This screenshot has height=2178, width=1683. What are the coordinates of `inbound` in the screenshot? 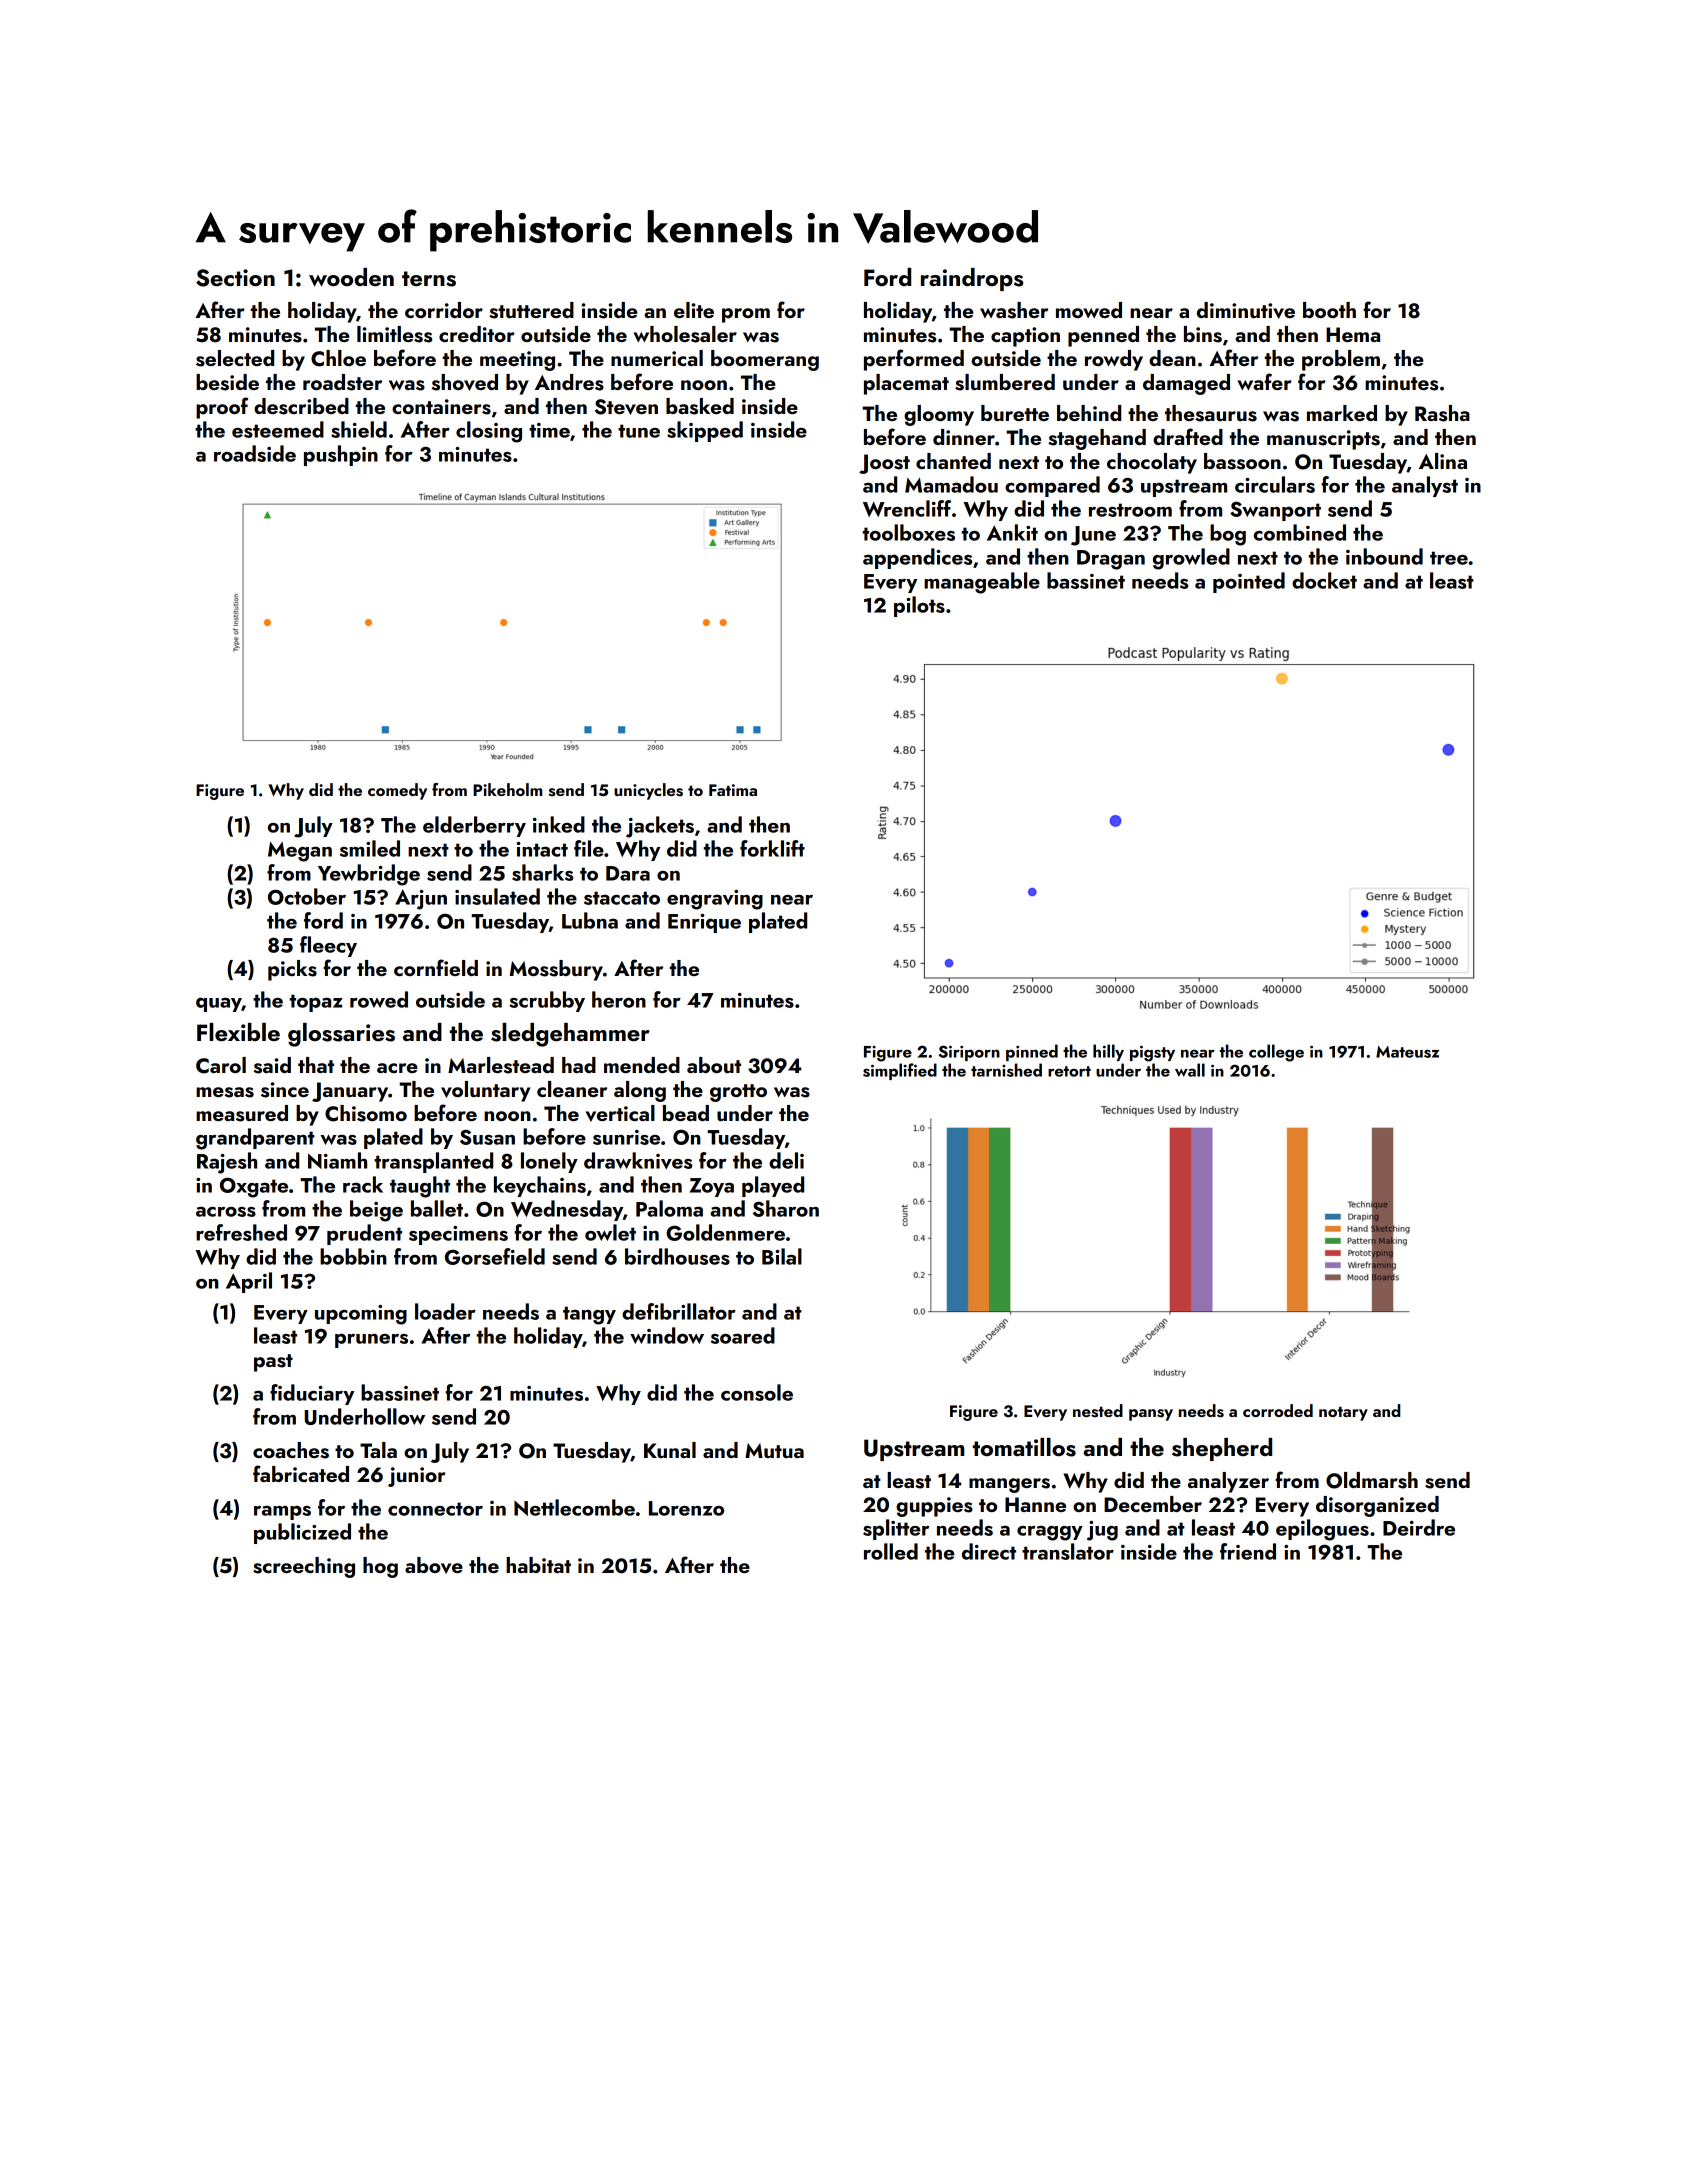 It's located at (1384, 556).
